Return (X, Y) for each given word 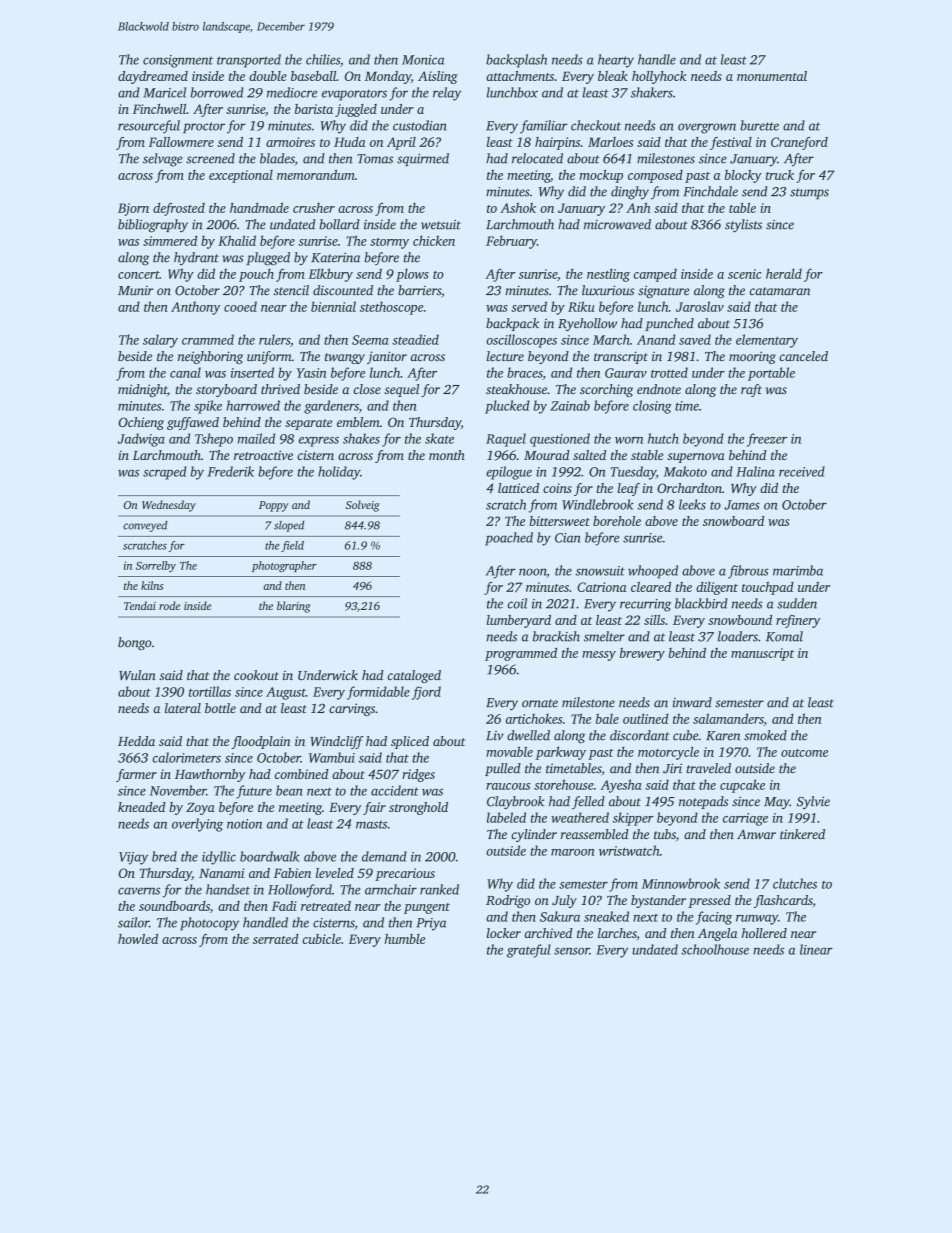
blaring (294, 607)
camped (655, 275)
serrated (275, 939)
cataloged (414, 676)
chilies (323, 59)
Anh (638, 207)
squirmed (423, 159)
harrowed (253, 405)
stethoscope (391, 308)
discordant (640, 735)
